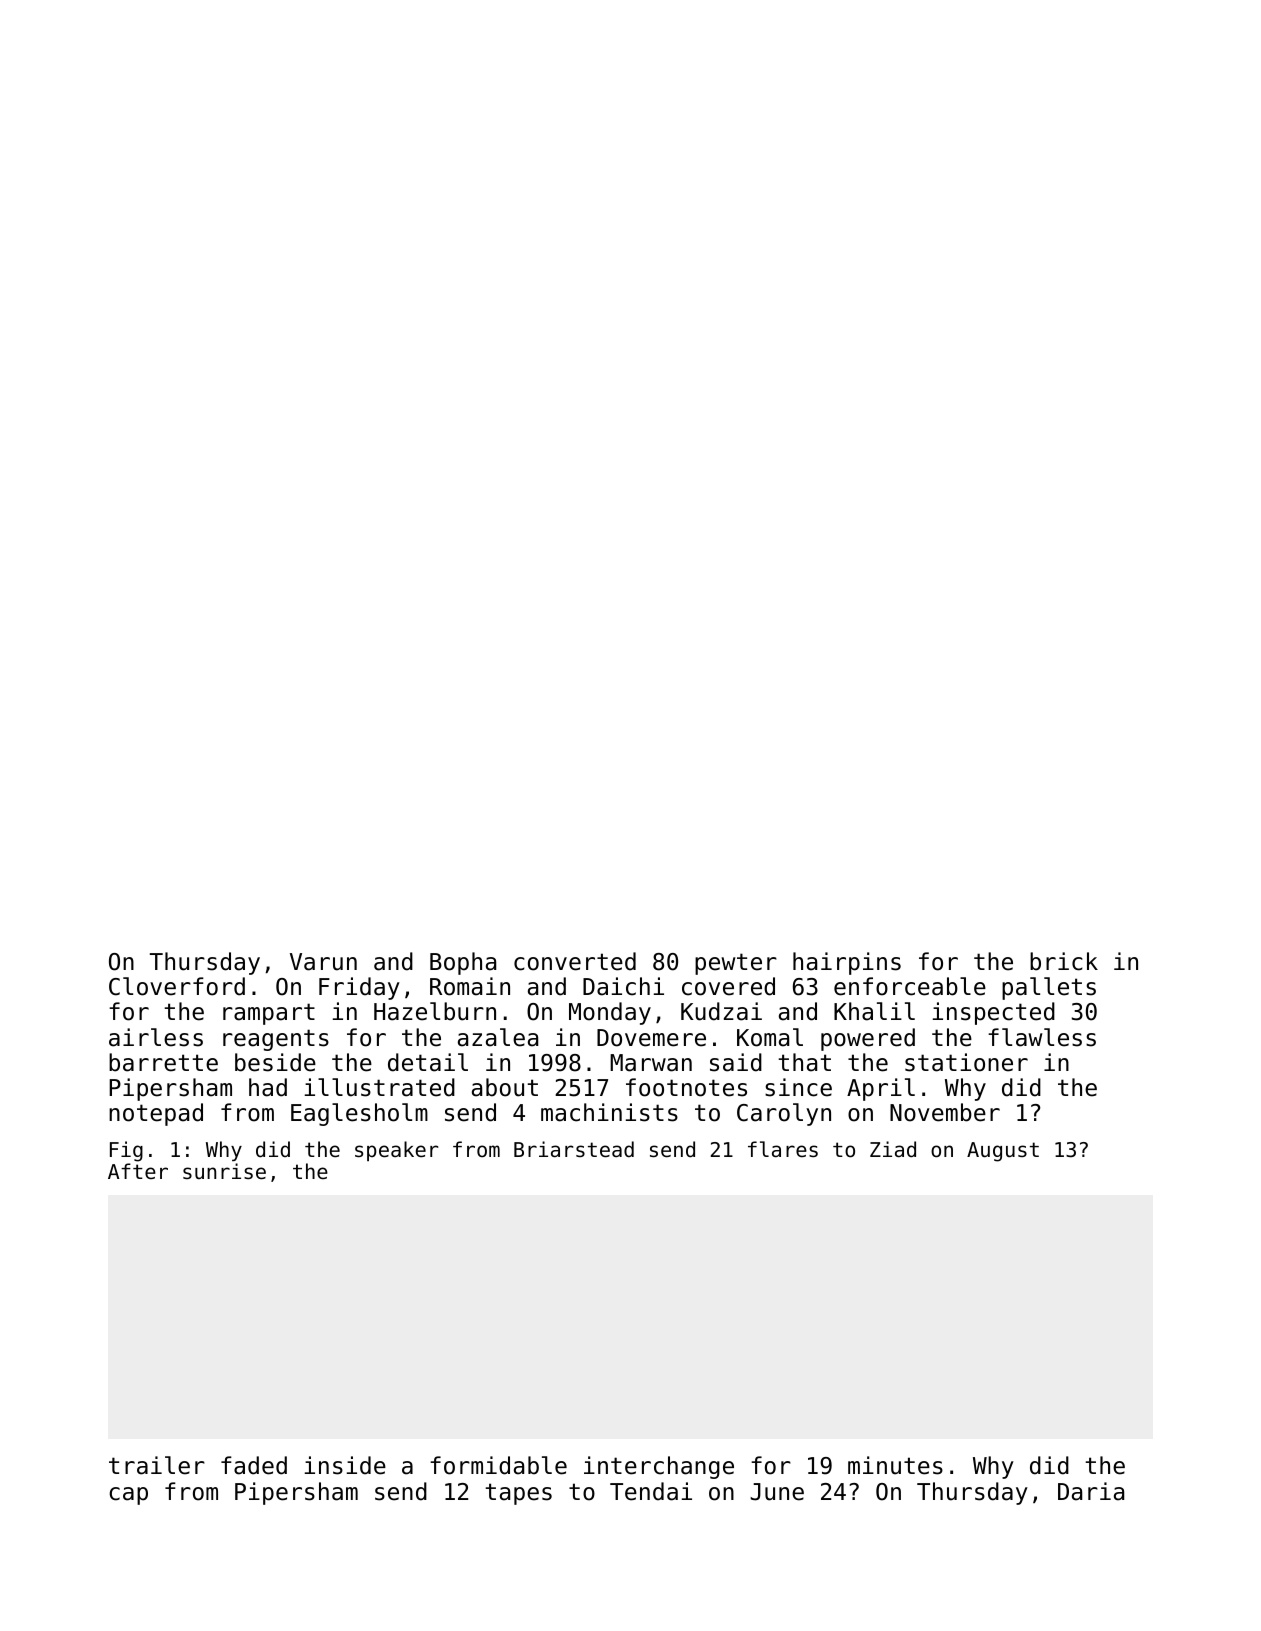 This page has height=1631, width=1261. I want to click on After, so click(138, 1171).
